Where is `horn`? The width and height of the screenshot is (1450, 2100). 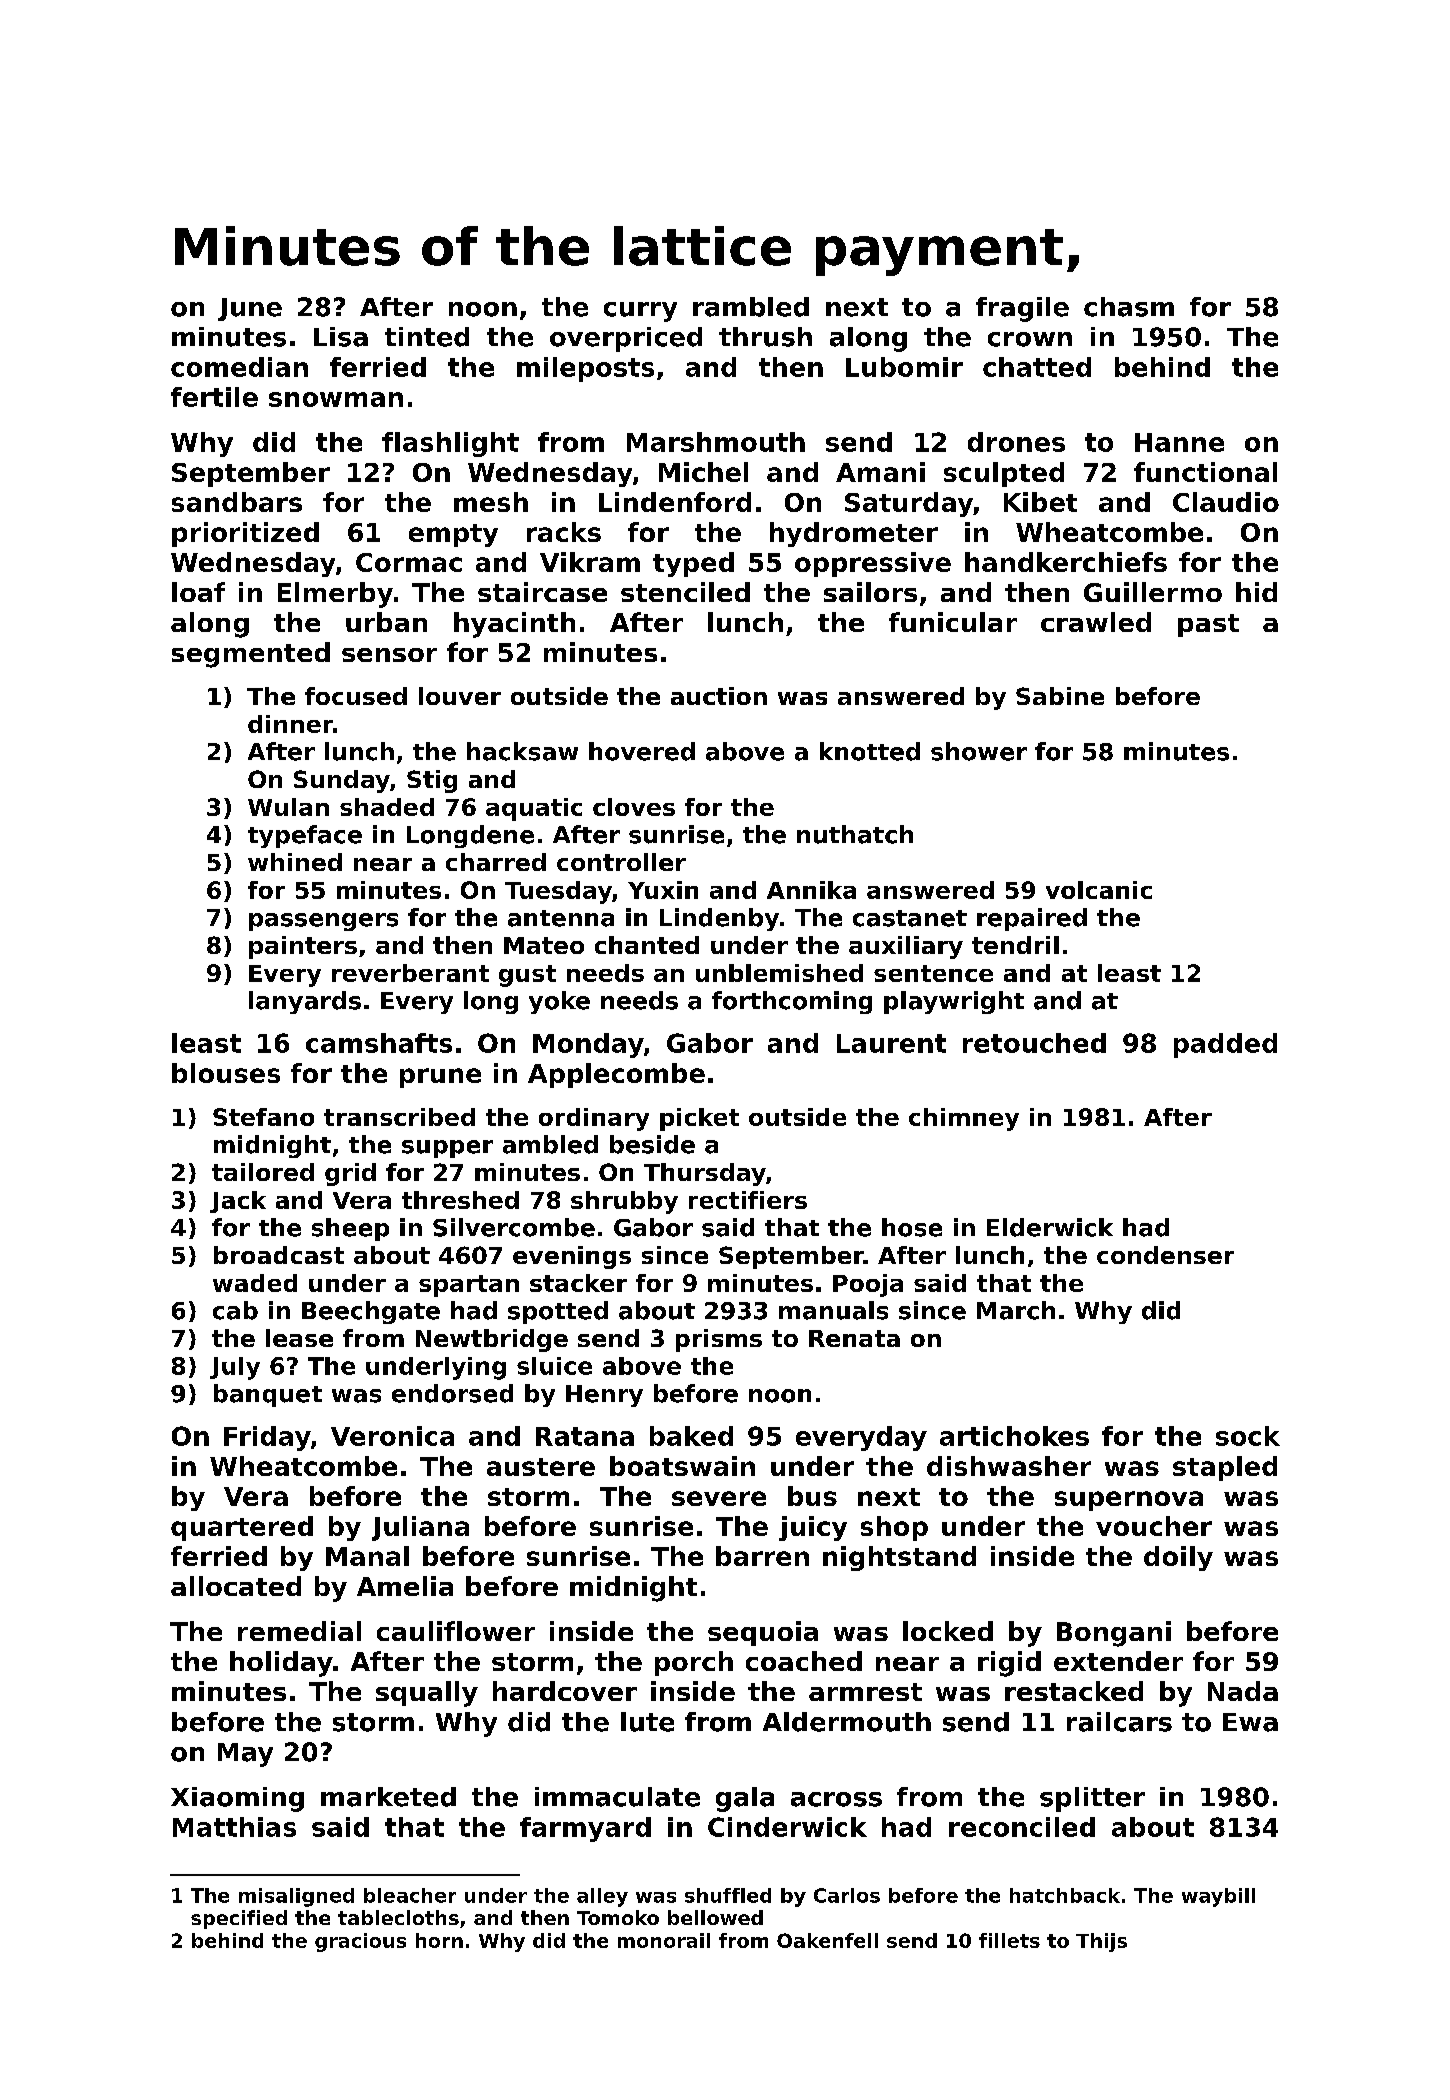
horn is located at coordinates (439, 1940).
